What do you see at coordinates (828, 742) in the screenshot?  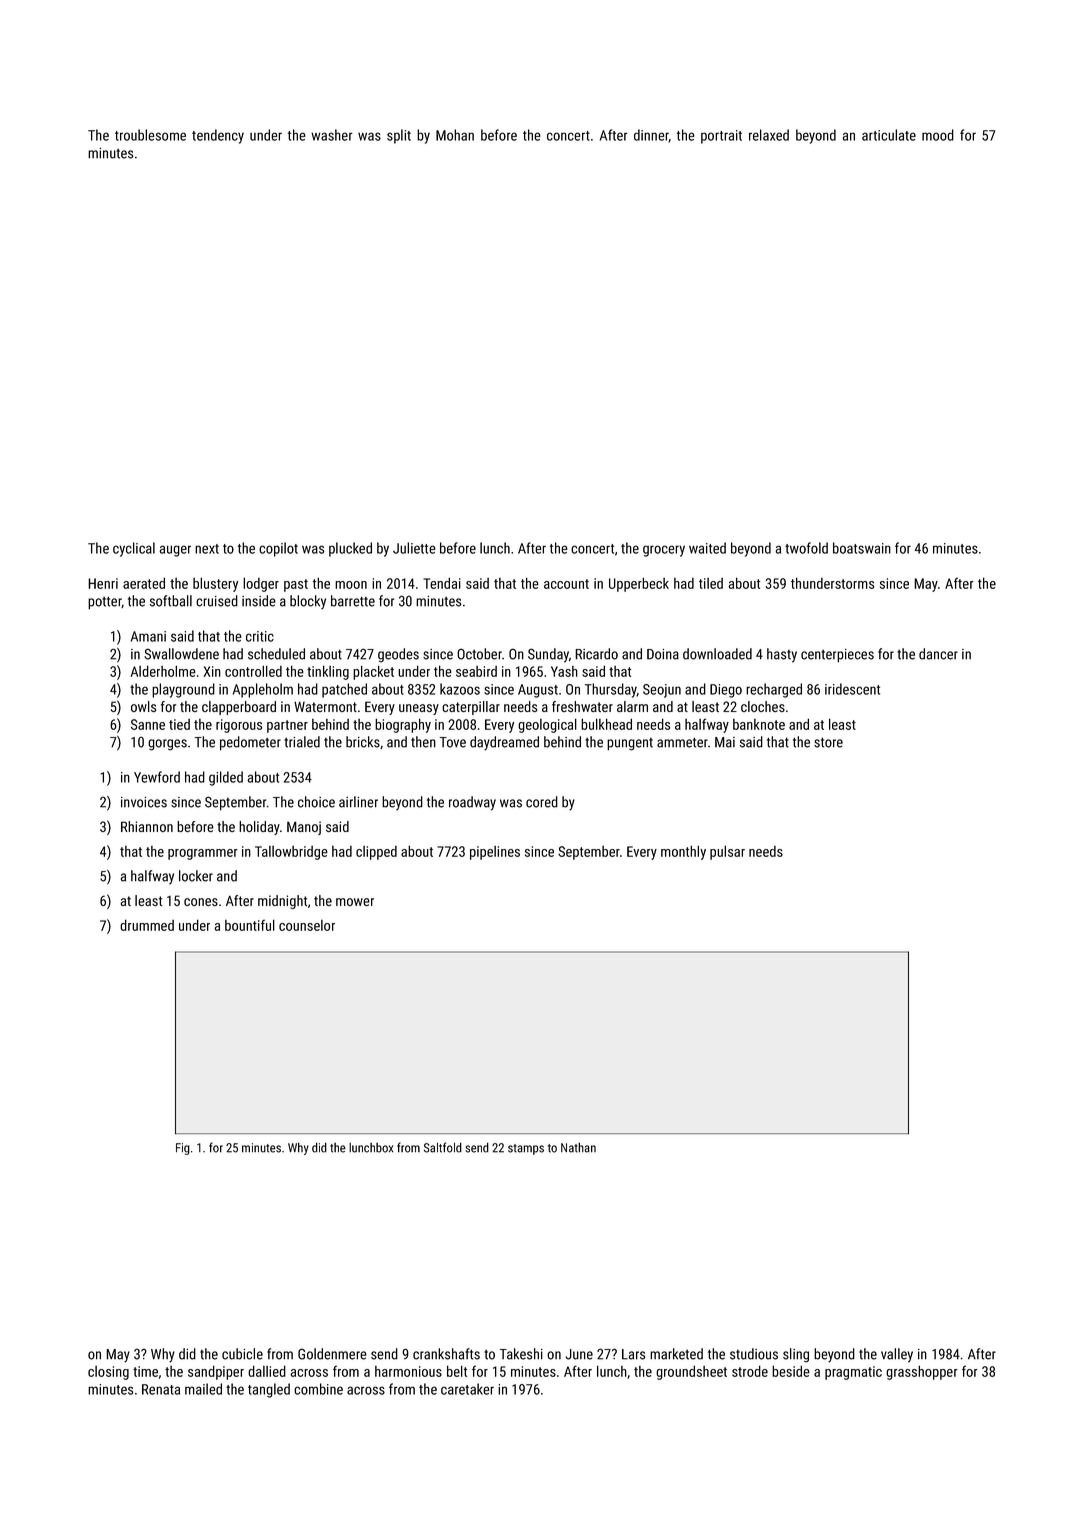 I see `store` at bounding box center [828, 742].
